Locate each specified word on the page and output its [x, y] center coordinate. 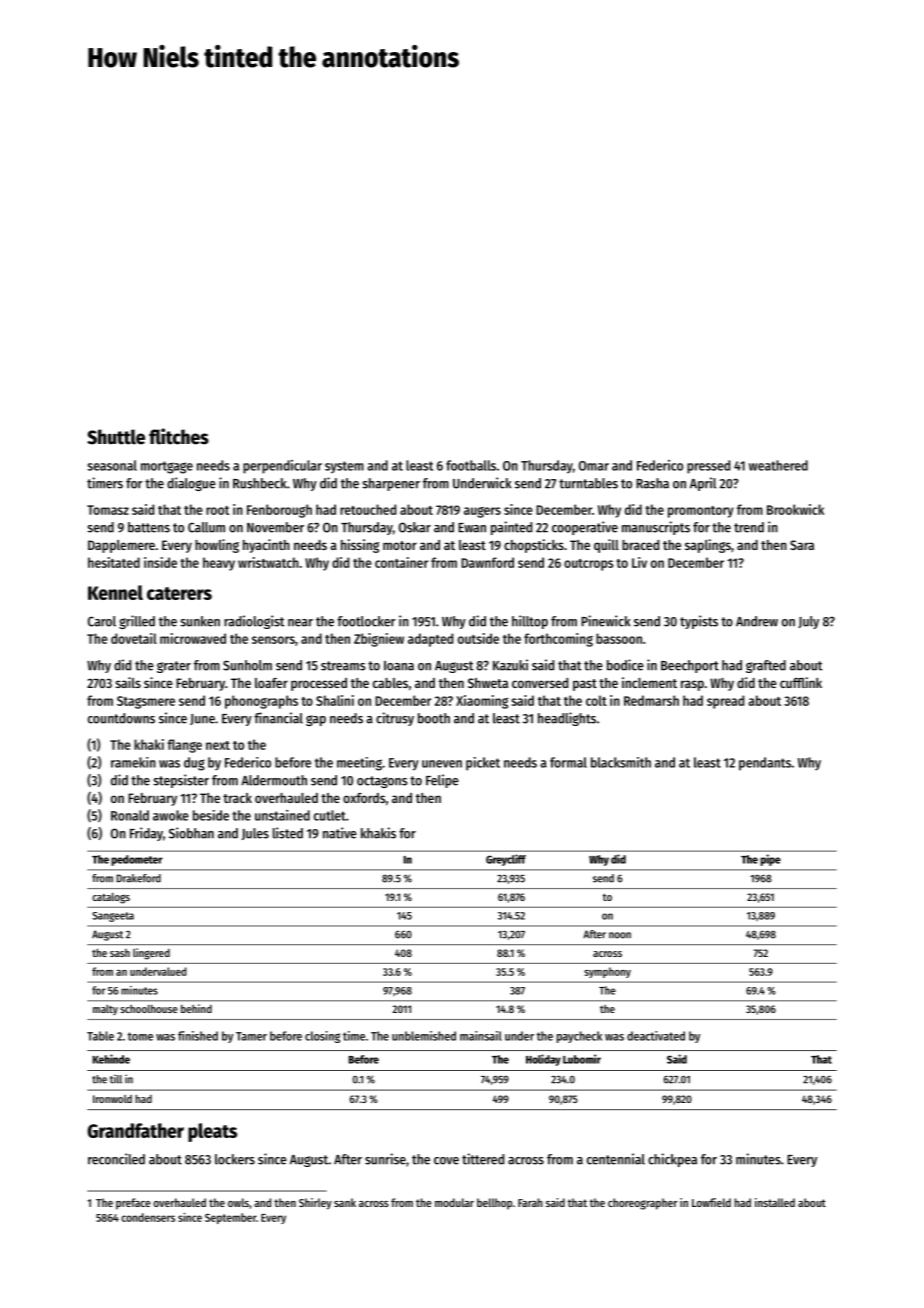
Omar [594, 466]
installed [775, 1202]
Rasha [652, 483]
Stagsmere [146, 702]
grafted [766, 666]
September [230, 1218]
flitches [179, 436]
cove [446, 1161]
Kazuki [510, 665]
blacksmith [621, 762]
